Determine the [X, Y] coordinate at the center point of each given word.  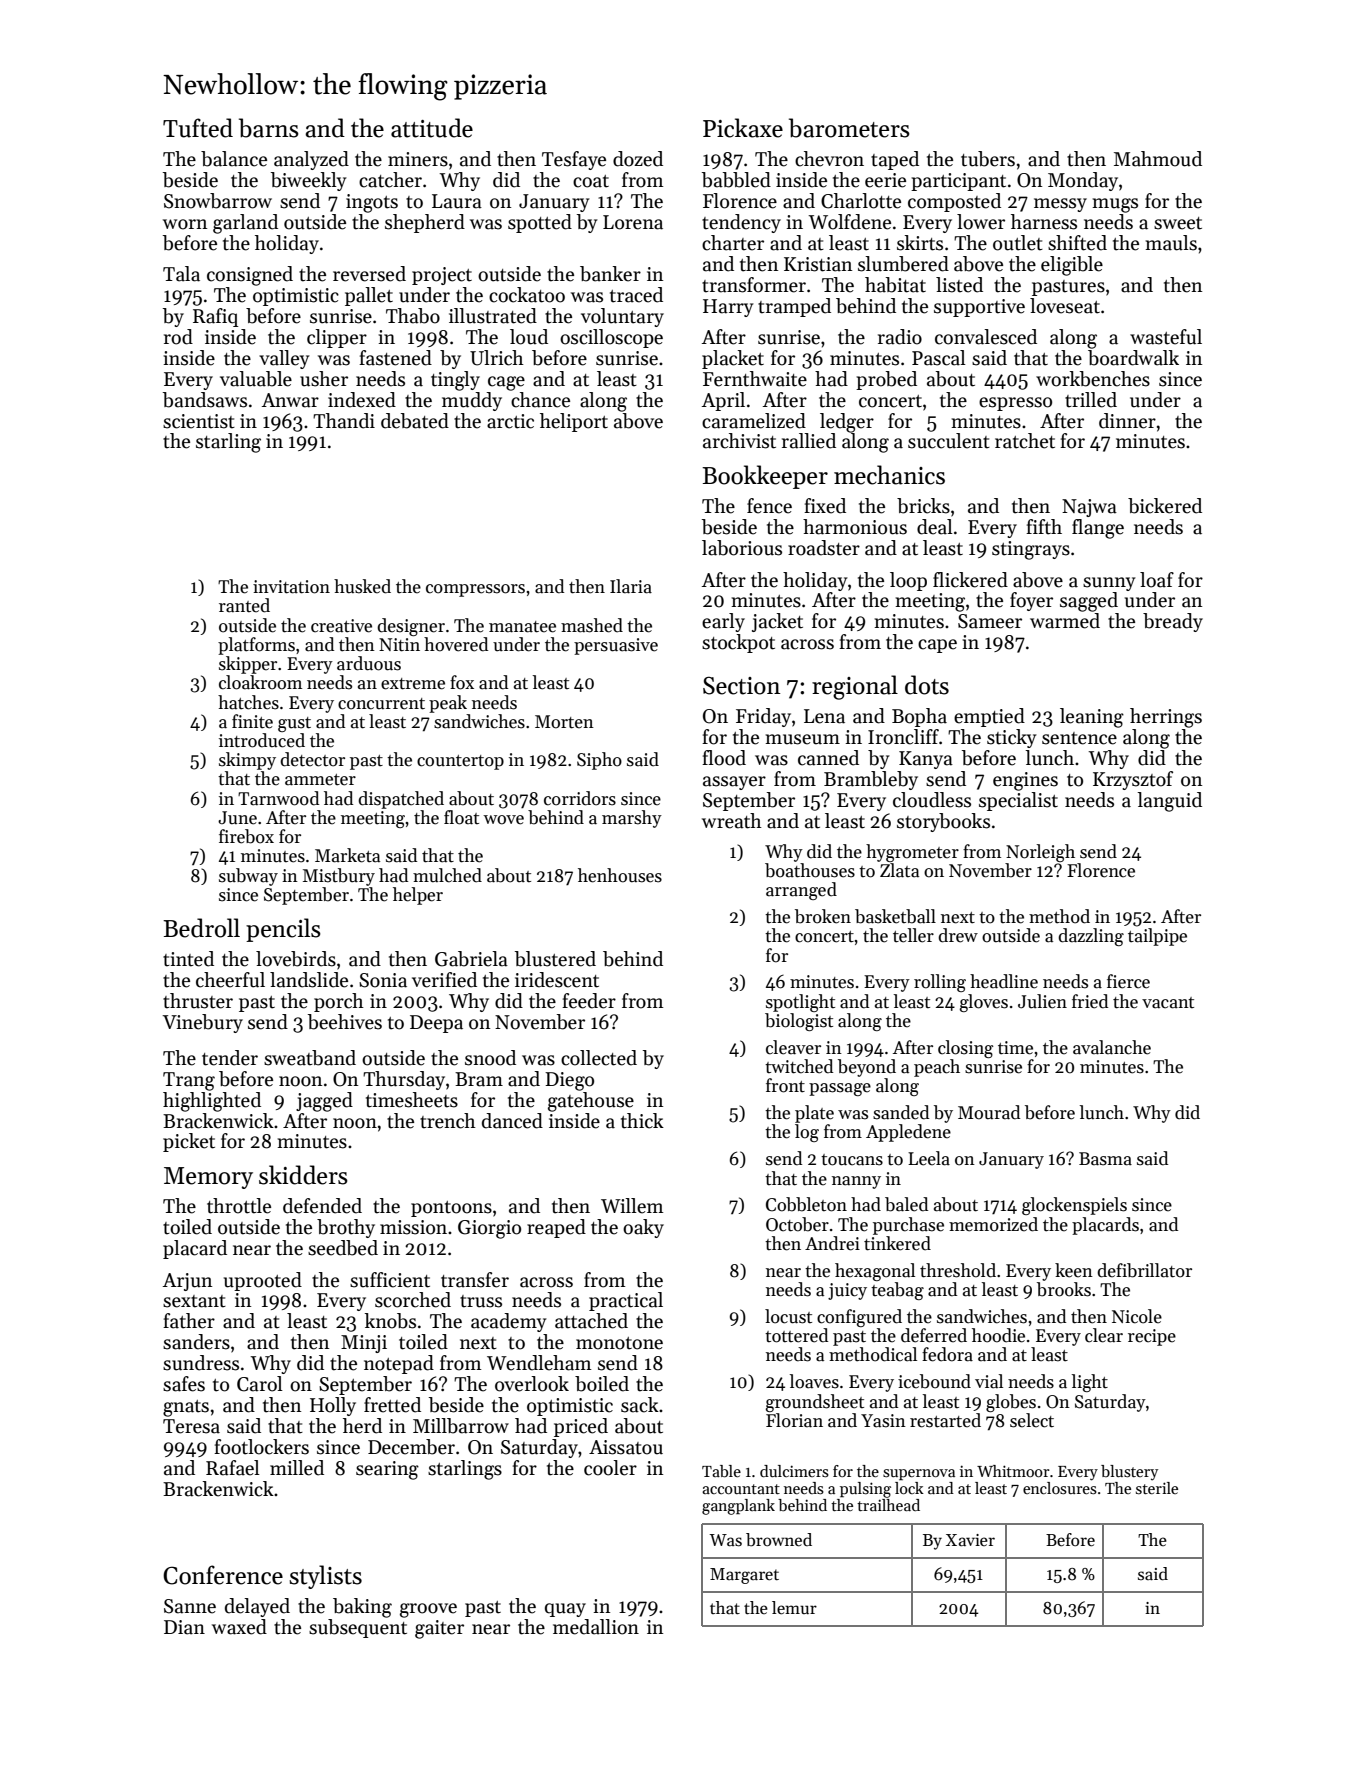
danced [512, 1121]
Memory [208, 1178]
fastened [395, 358]
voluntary [622, 317]
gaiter [439, 1629]
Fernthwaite [755, 379]
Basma [1105, 1159]
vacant [1168, 1003]
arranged [801, 891]
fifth [1044, 527]
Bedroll [201, 928]
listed [959, 285]
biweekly [309, 181]
